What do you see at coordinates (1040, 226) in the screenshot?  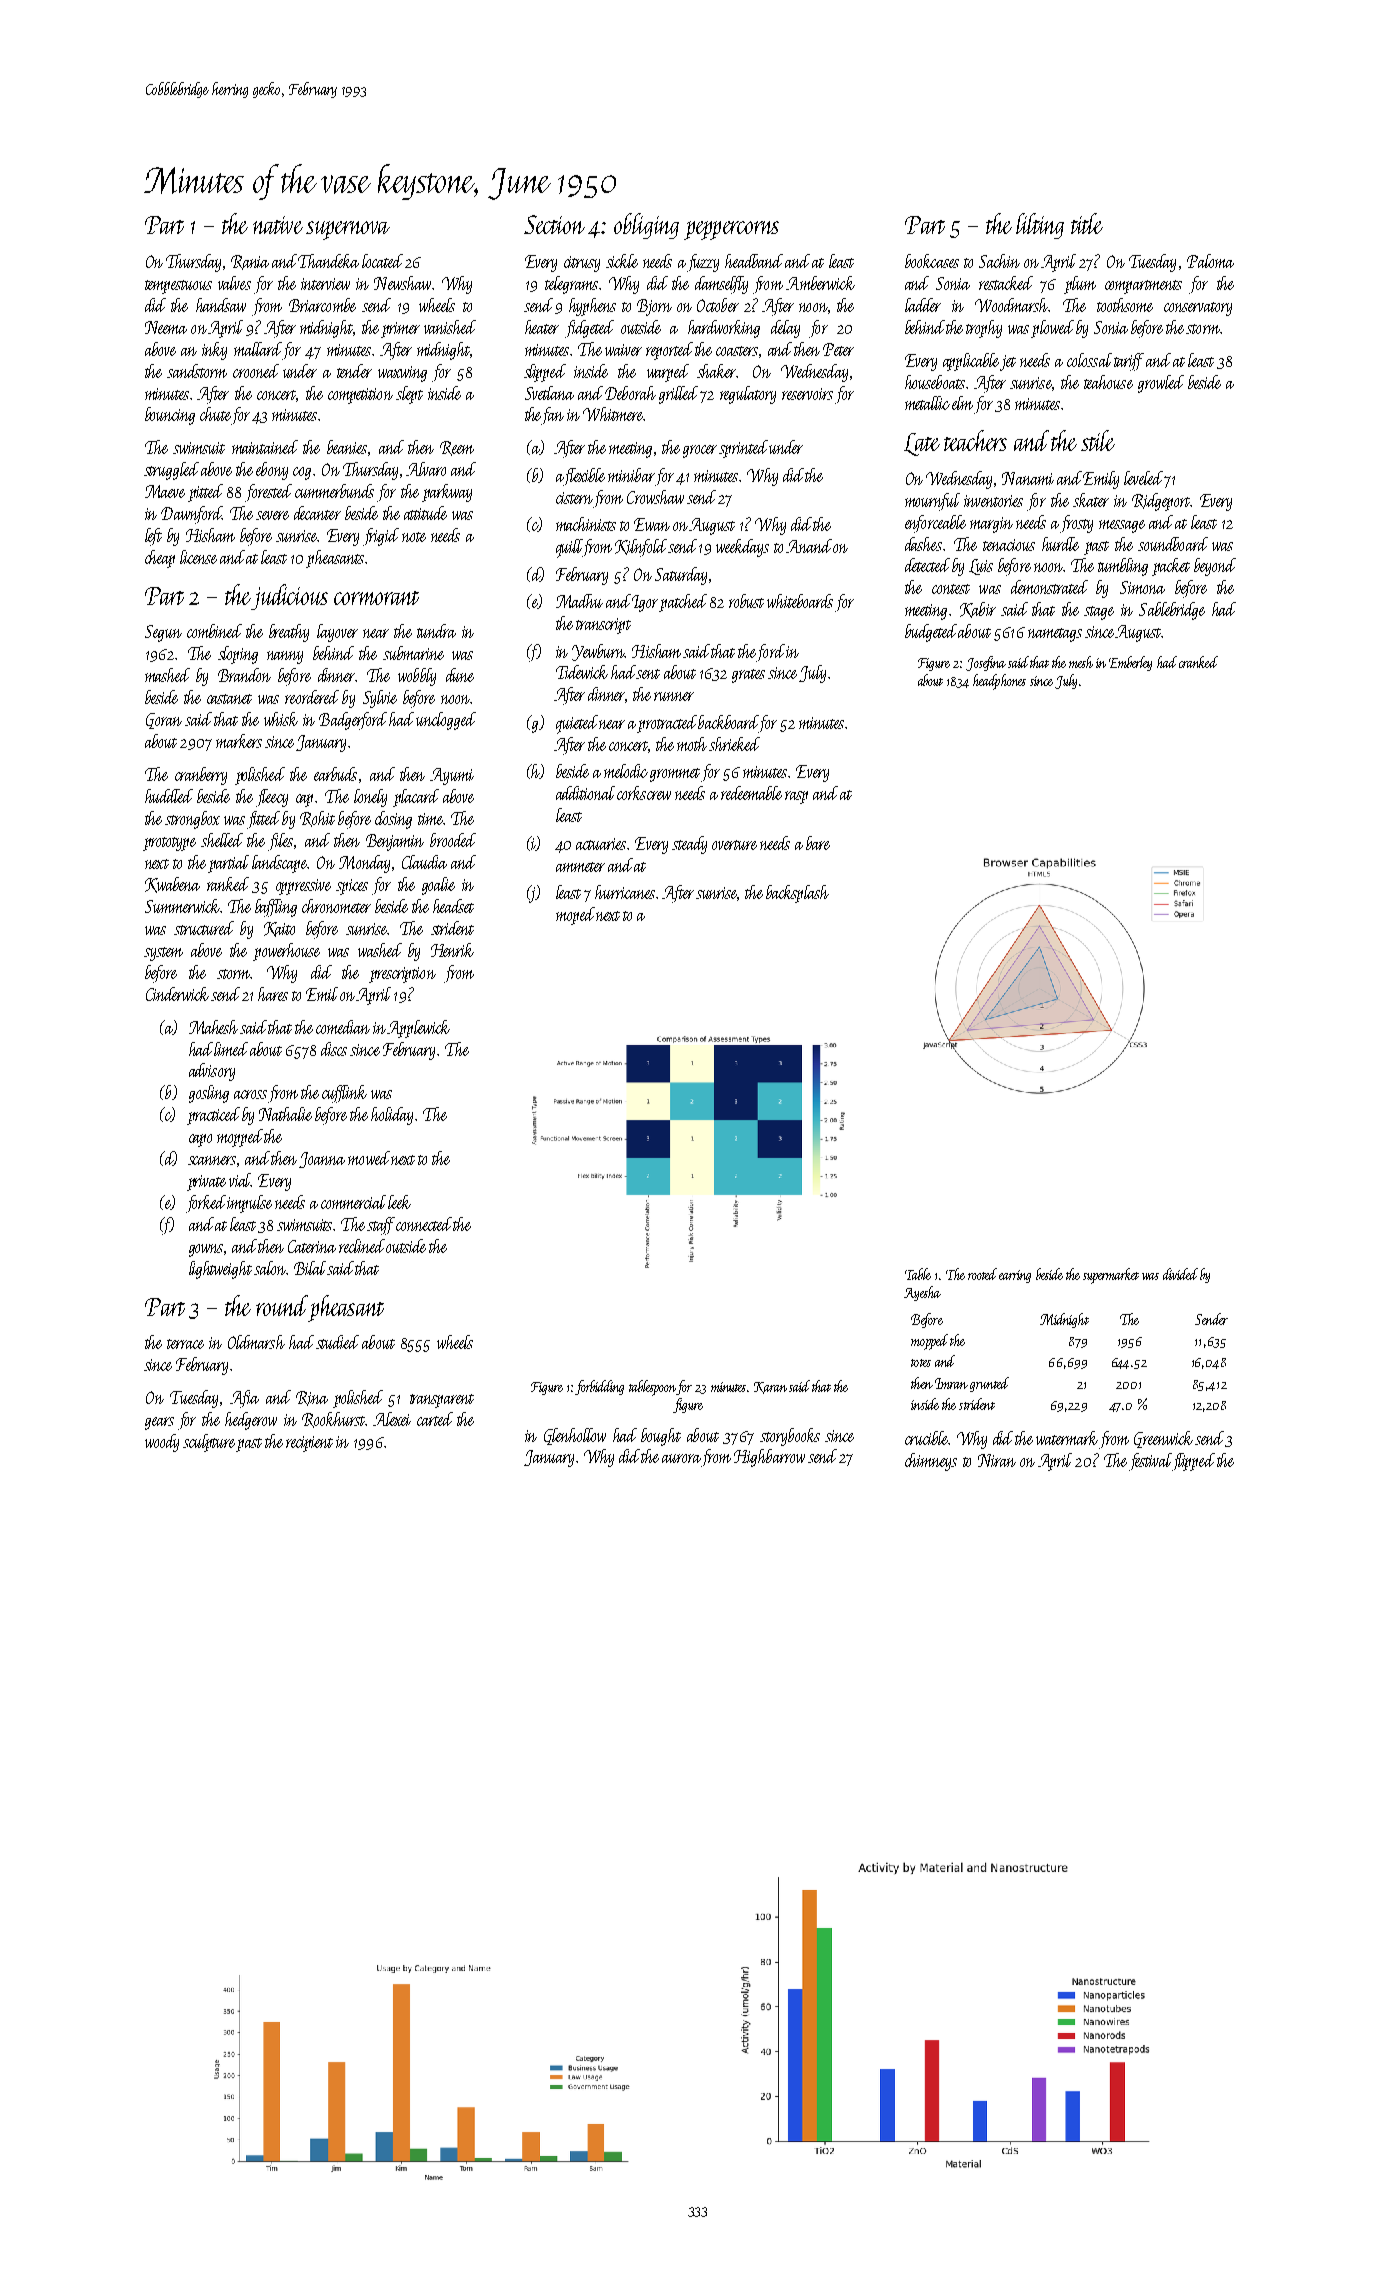 I see `lilting` at bounding box center [1040, 226].
